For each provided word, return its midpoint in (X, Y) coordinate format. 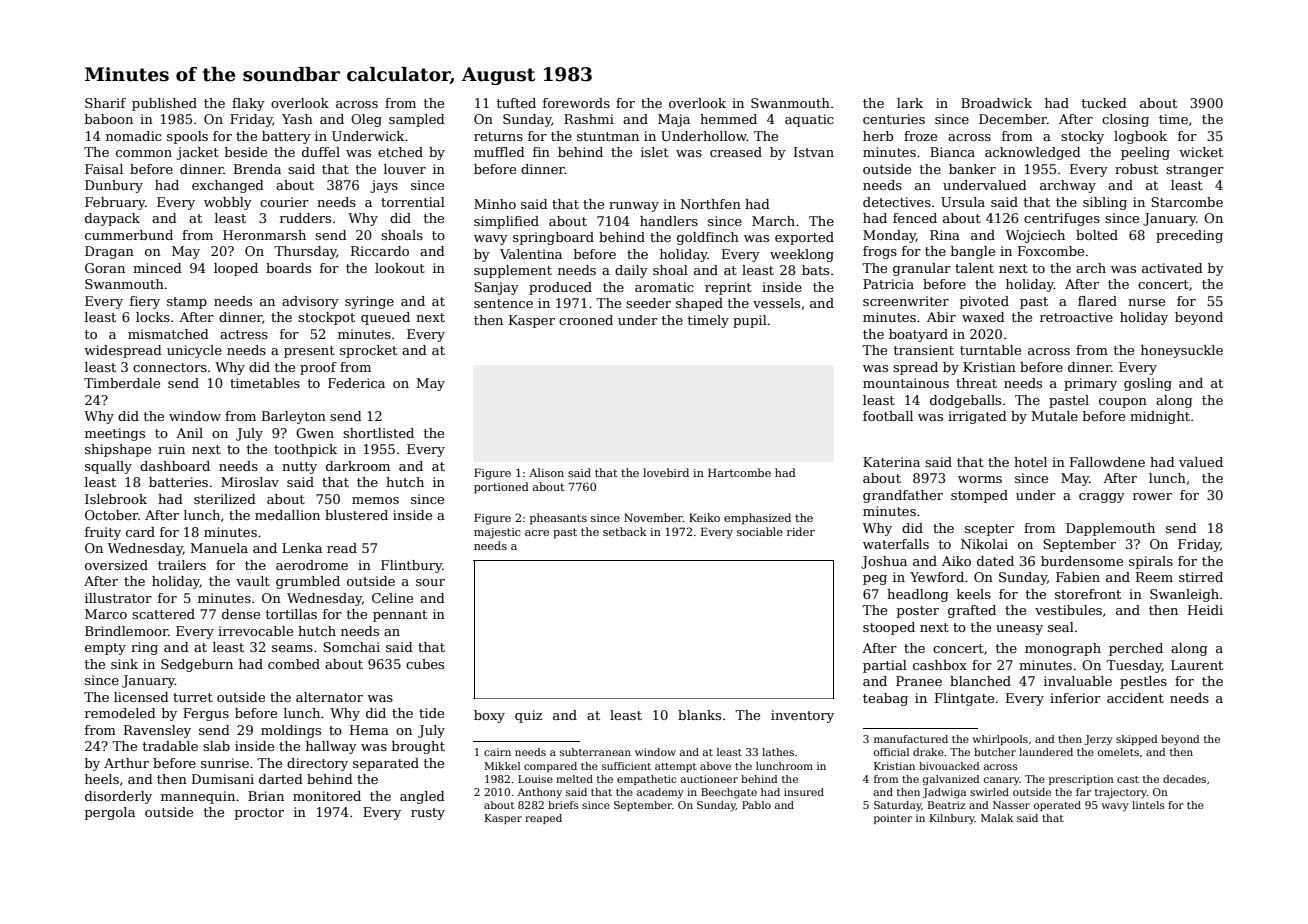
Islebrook (116, 499)
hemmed (728, 119)
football (888, 416)
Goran (105, 268)
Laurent (1197, 665)
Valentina (531, 254)
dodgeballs (965, 401)
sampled (417, 120)
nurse (1146, 302)
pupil (750, 321)
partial (885, 666)
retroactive (1076, 317)
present (309, 352)
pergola (110, 813)
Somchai (351, 647)
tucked (1104, 103)
